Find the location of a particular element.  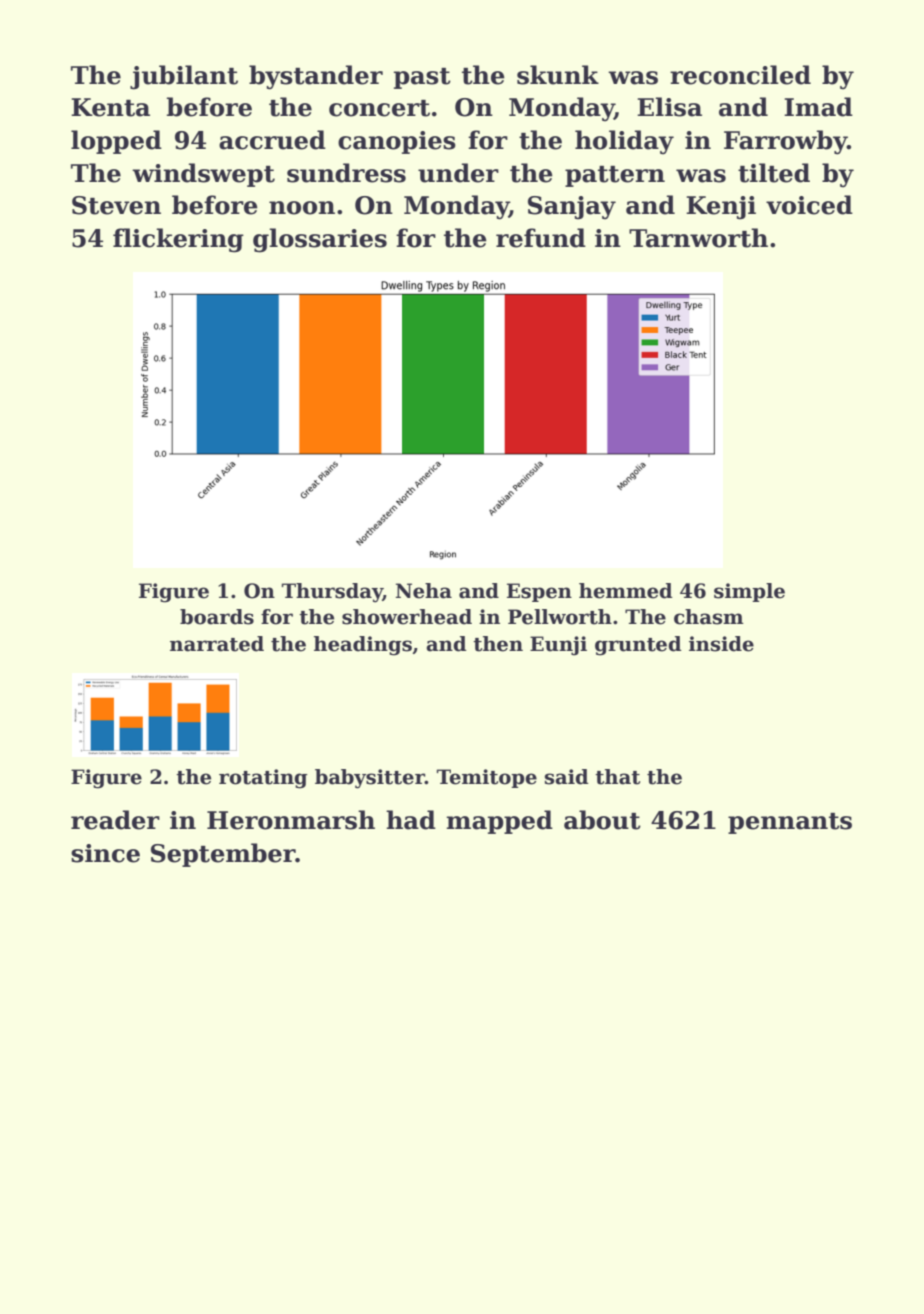

jubilant is located at coordinates (184, 77).
